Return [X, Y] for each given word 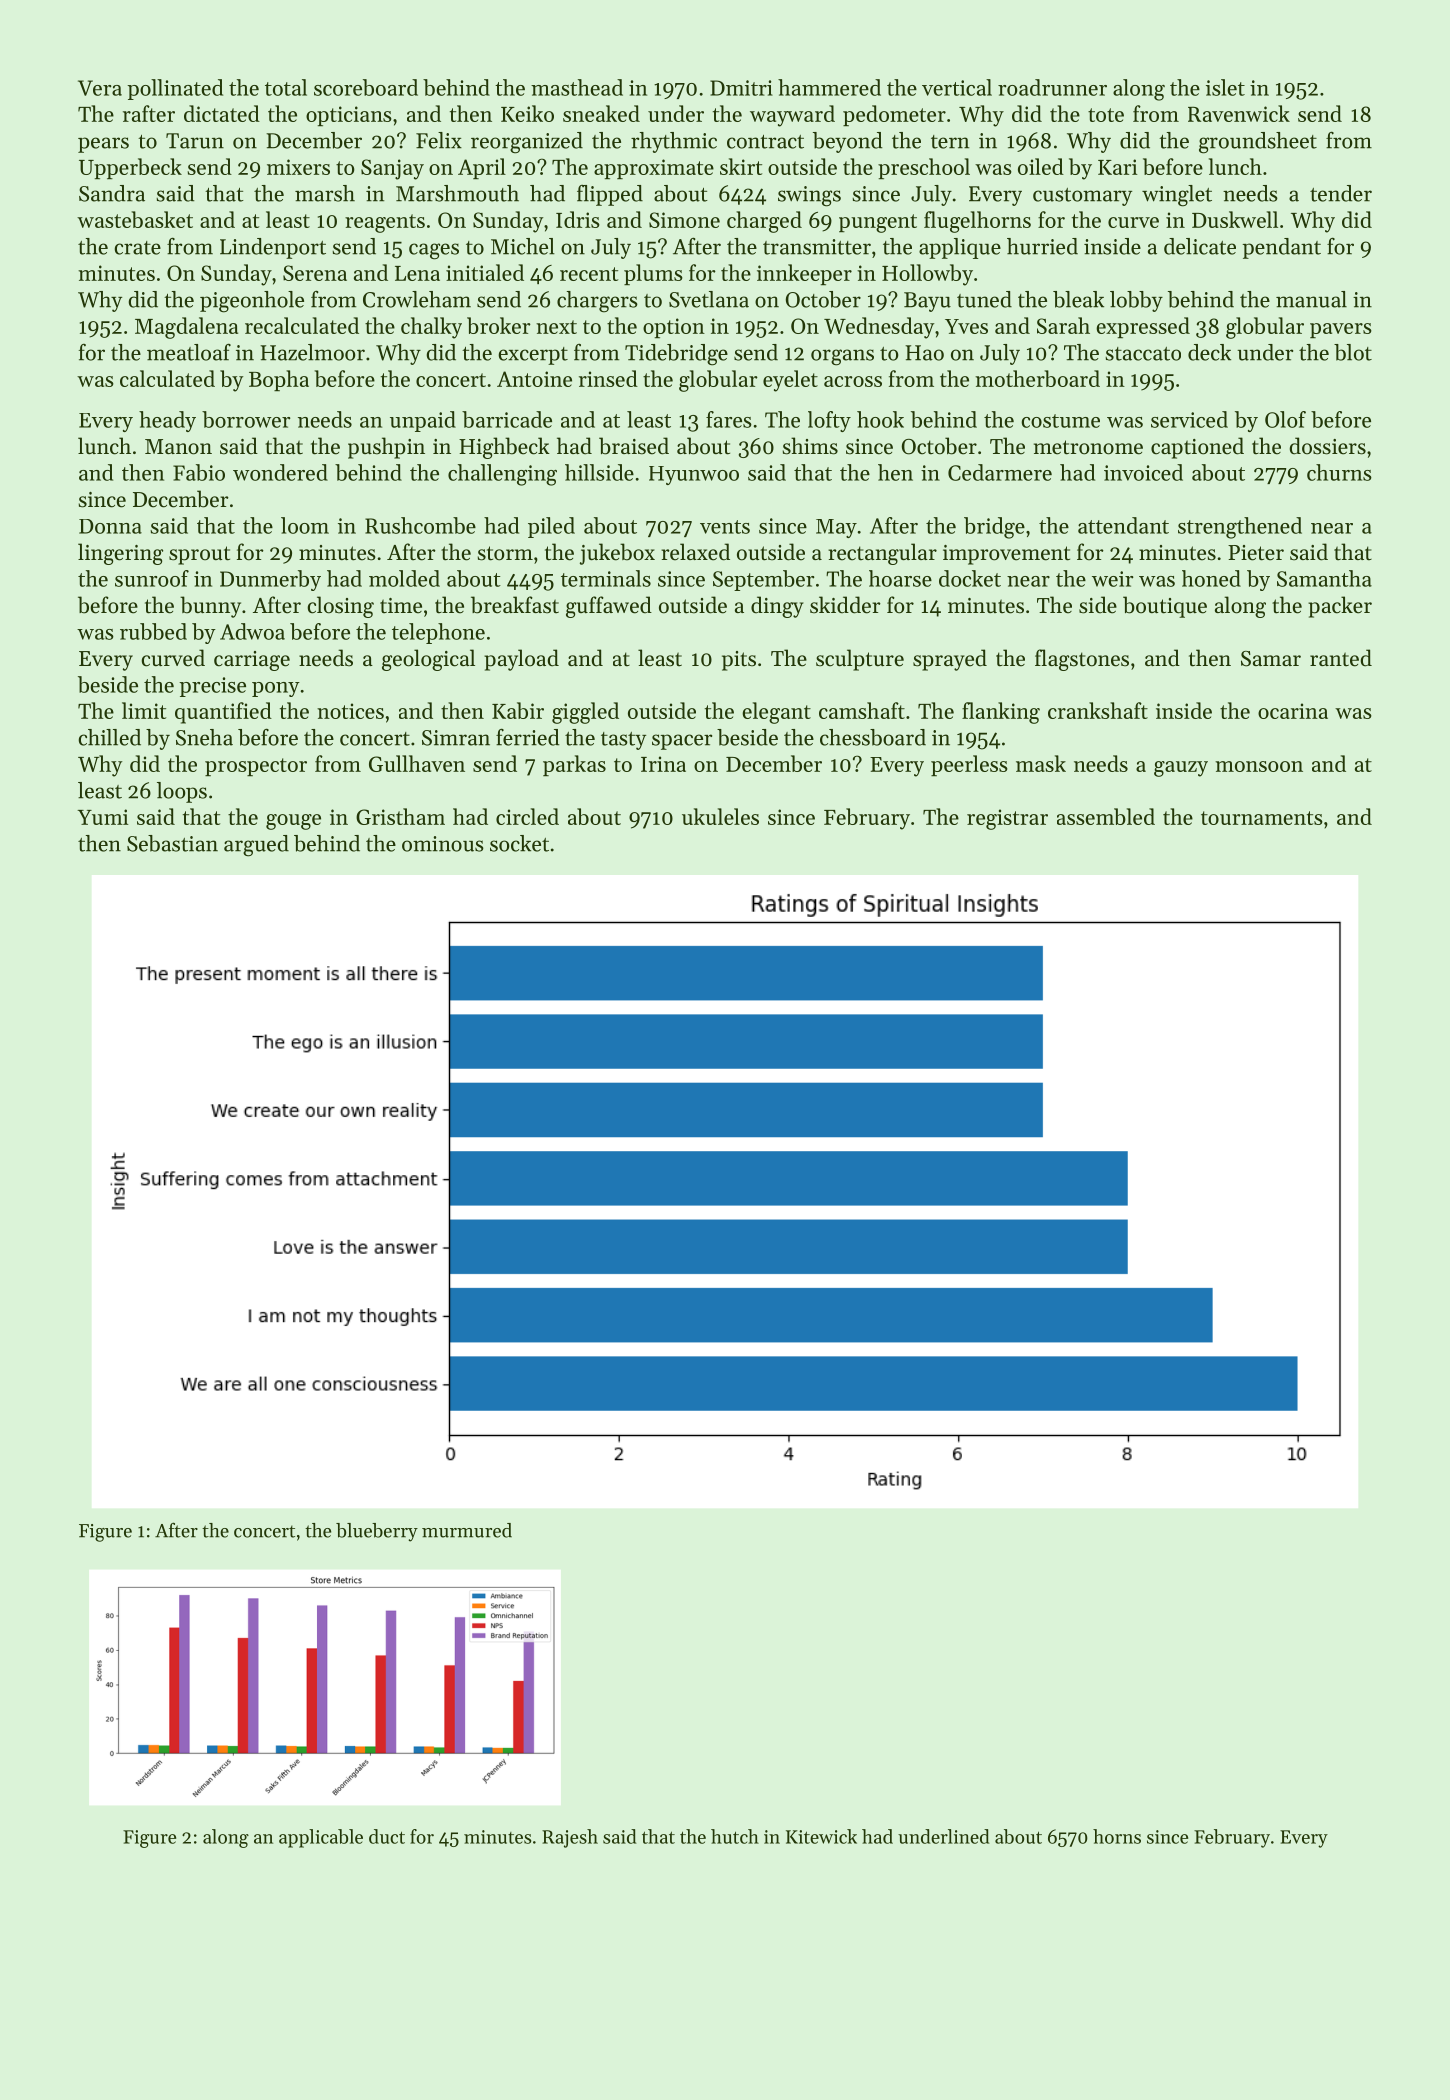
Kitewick [821, 1836]
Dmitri [741, 88]
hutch [735, 1836]
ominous [443, 844]
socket [519, 843]
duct [387, 1836]
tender [1341, 193]
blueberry [377, 1532]
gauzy [1181, 769]
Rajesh [570, 1838]
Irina [663, 764]
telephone [438, 633]
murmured [467, 1530]
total [286, 87]
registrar [1007, 819]
